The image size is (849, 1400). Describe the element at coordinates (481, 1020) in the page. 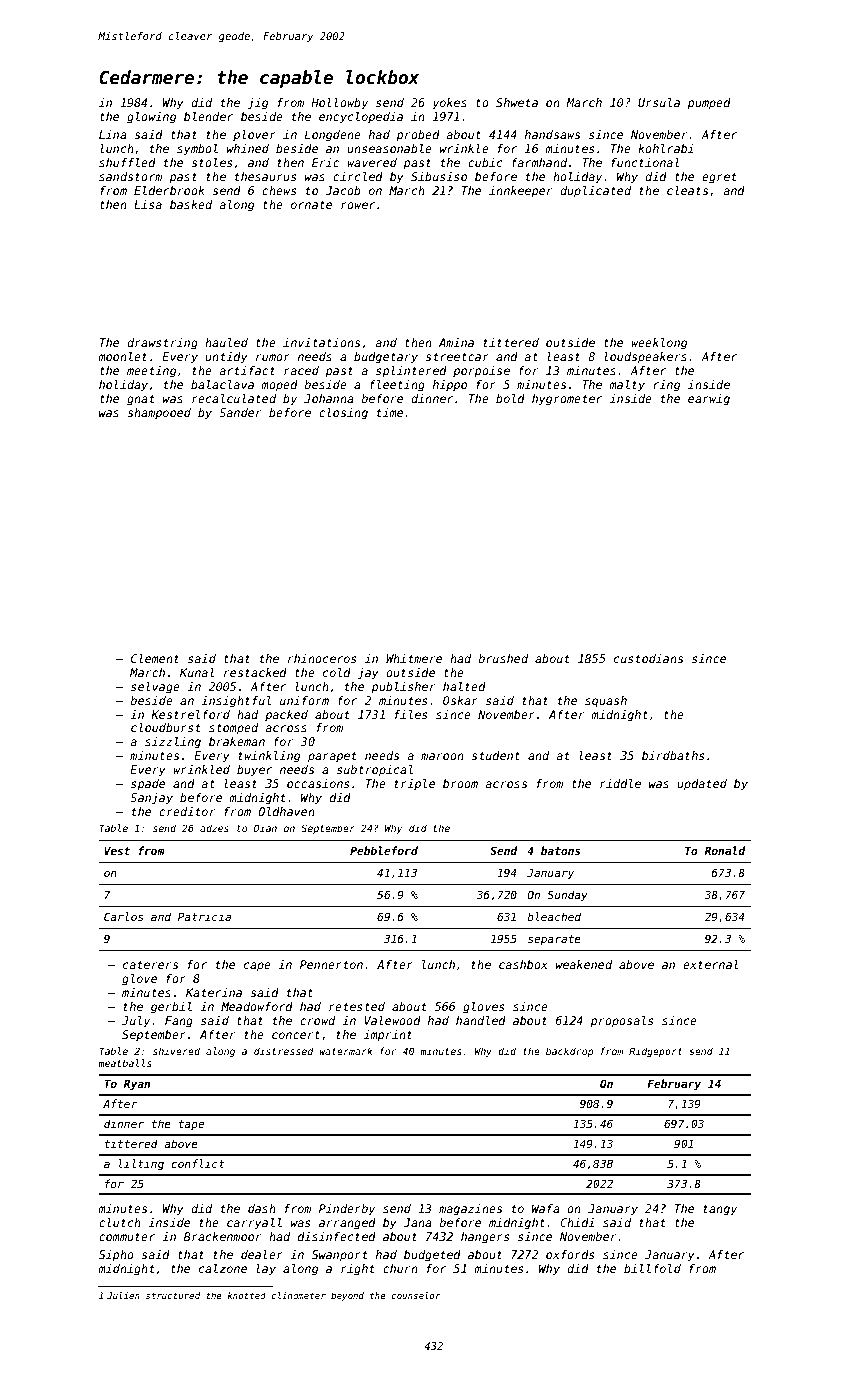

I see `handled` at that location.
